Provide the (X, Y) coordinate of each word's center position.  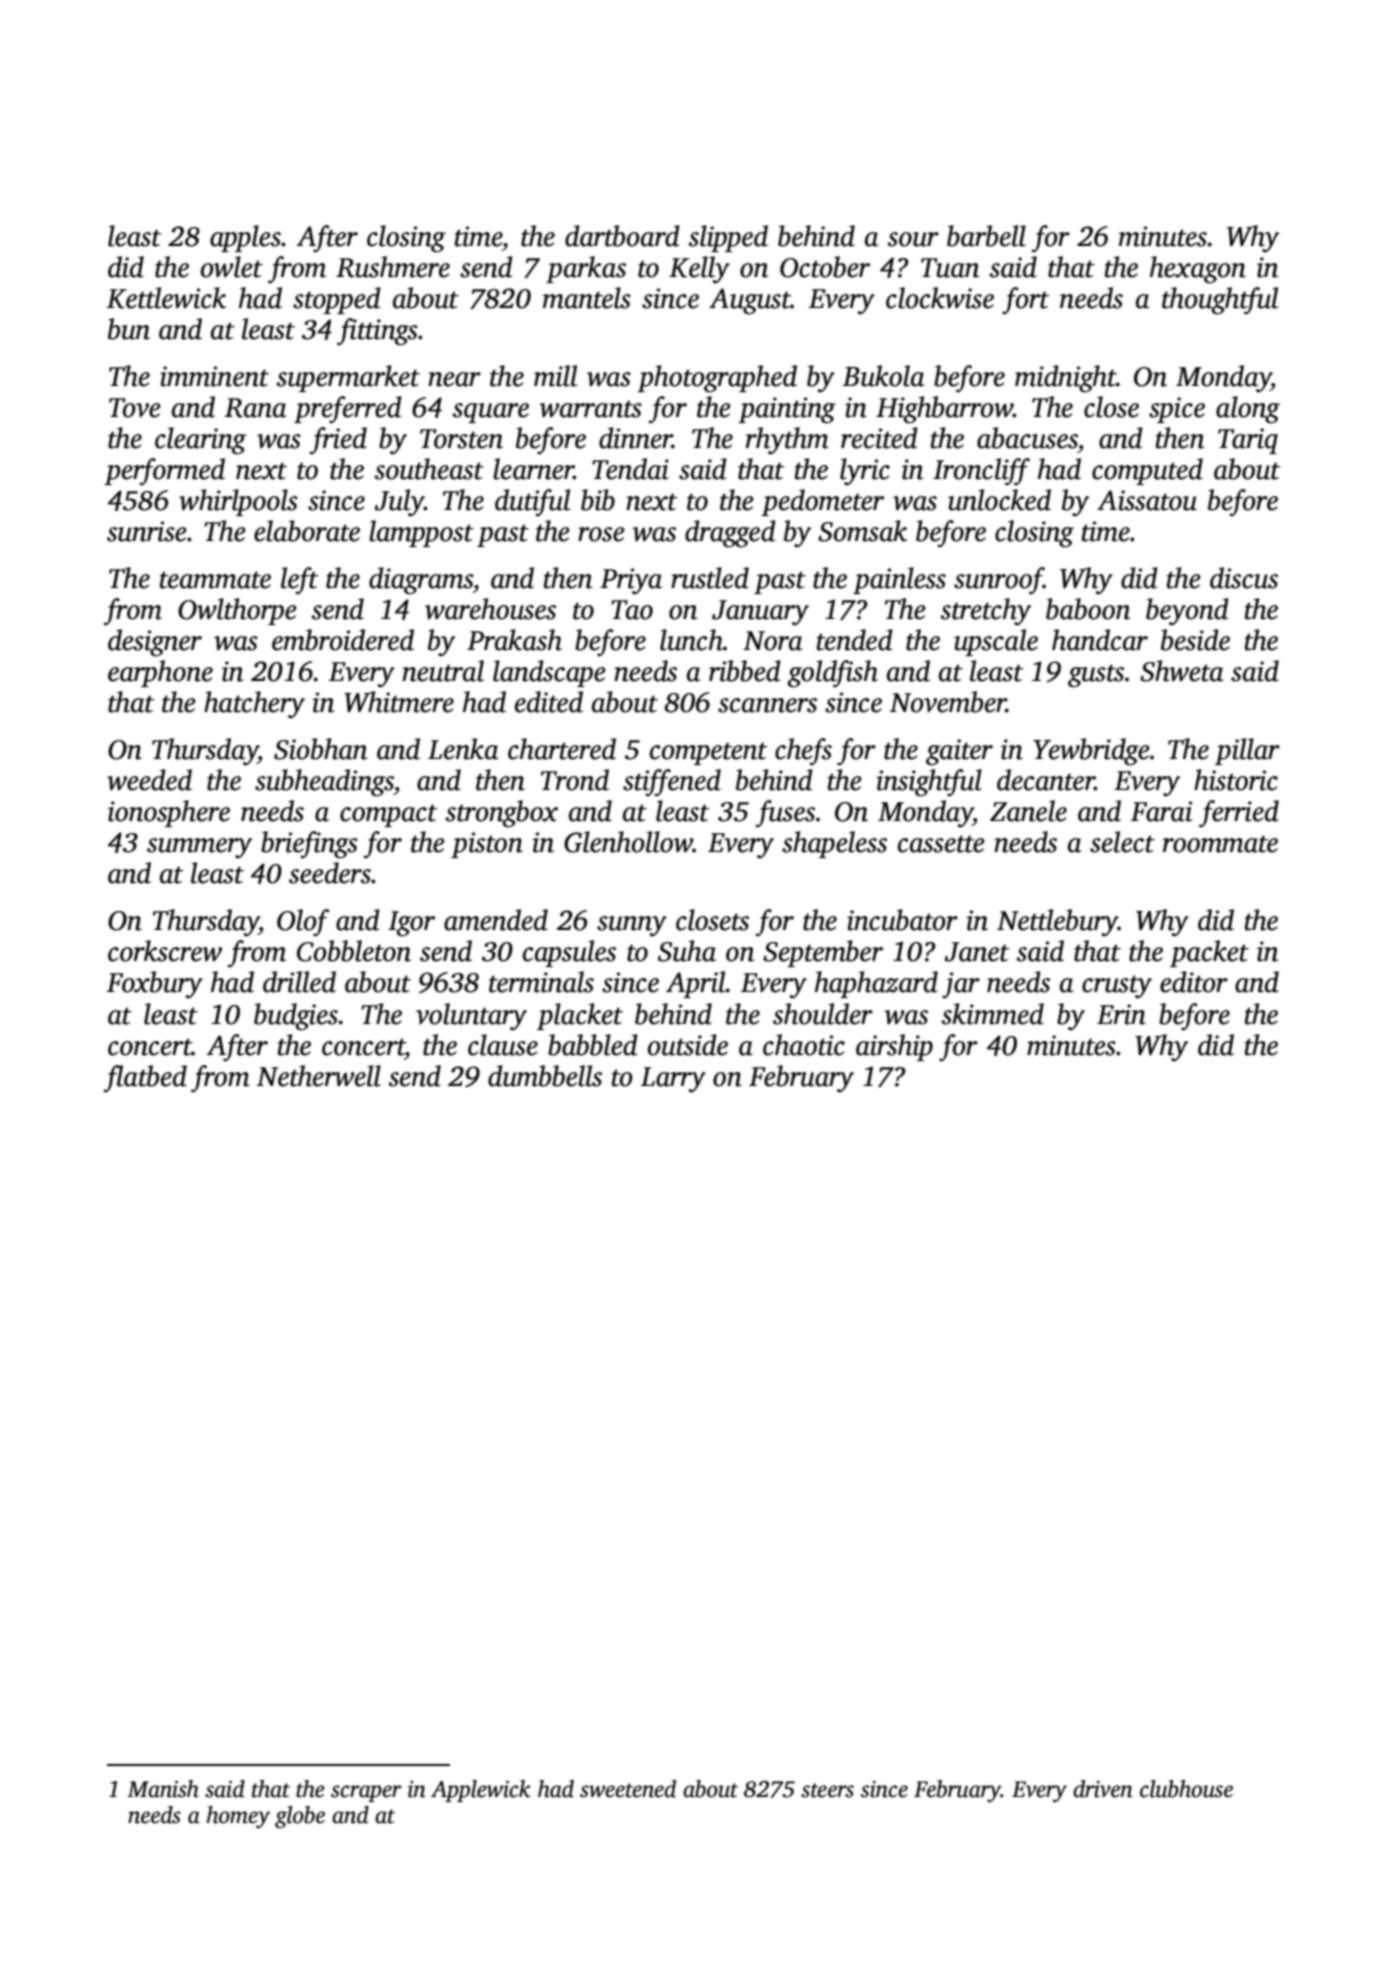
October (825, 267)
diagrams (421, 581)
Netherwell (319, 1076)
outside (688, 1045)
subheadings (324, 783)
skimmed (992, 1014)
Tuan (950, 268)
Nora (772, 641)
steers (827, 1790)
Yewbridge (1091, 752)
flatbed (145, 1079)
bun (129, 329)
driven (1103, 1789)
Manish (163, 1789)
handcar (1100, 640)
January (760, 613)
